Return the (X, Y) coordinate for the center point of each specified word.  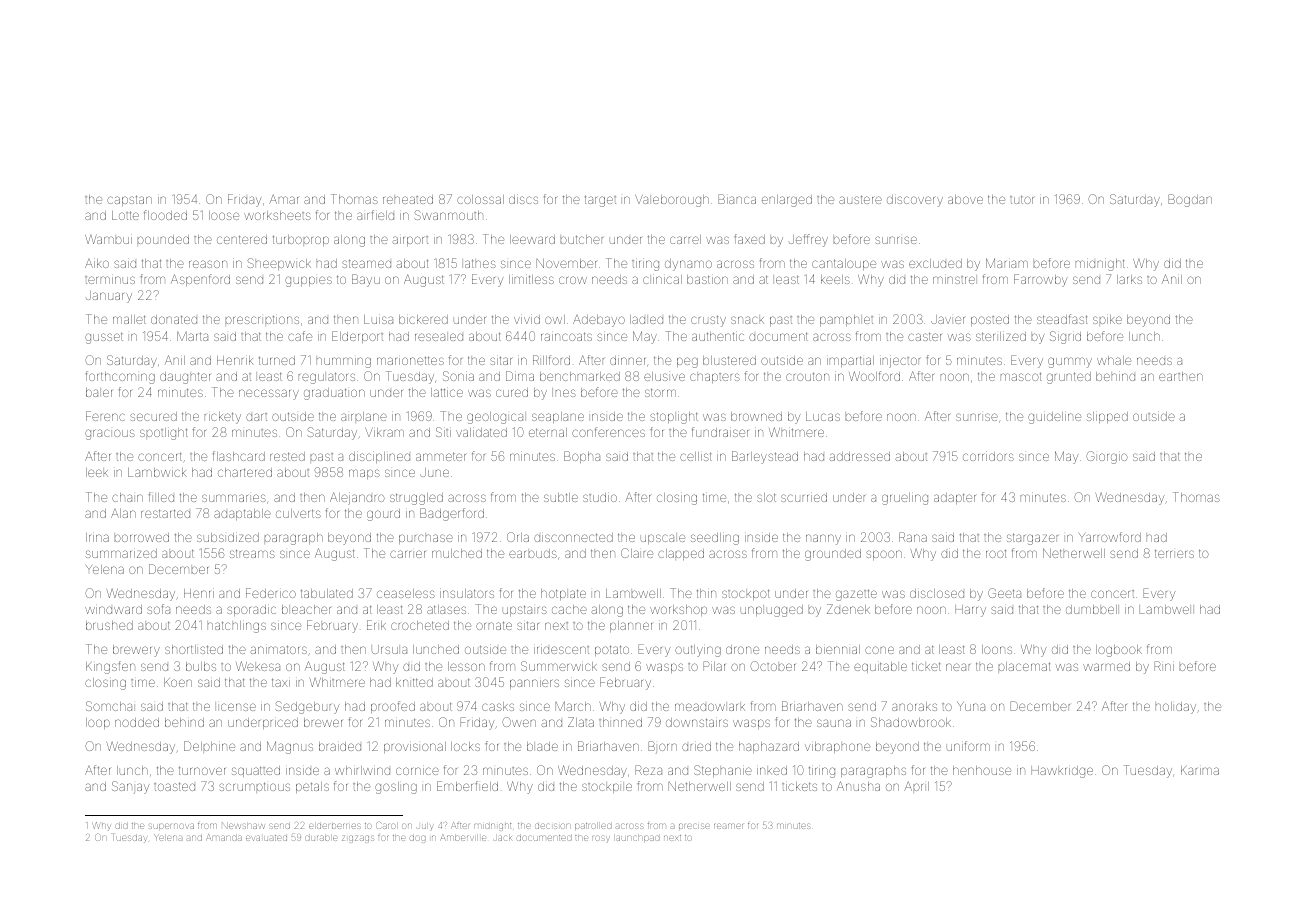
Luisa (378, 319)
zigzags (358, 839)
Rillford (551, 360)
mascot (1021, 376)
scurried (804, 497)
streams (252, 553)
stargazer (1032, 539)
